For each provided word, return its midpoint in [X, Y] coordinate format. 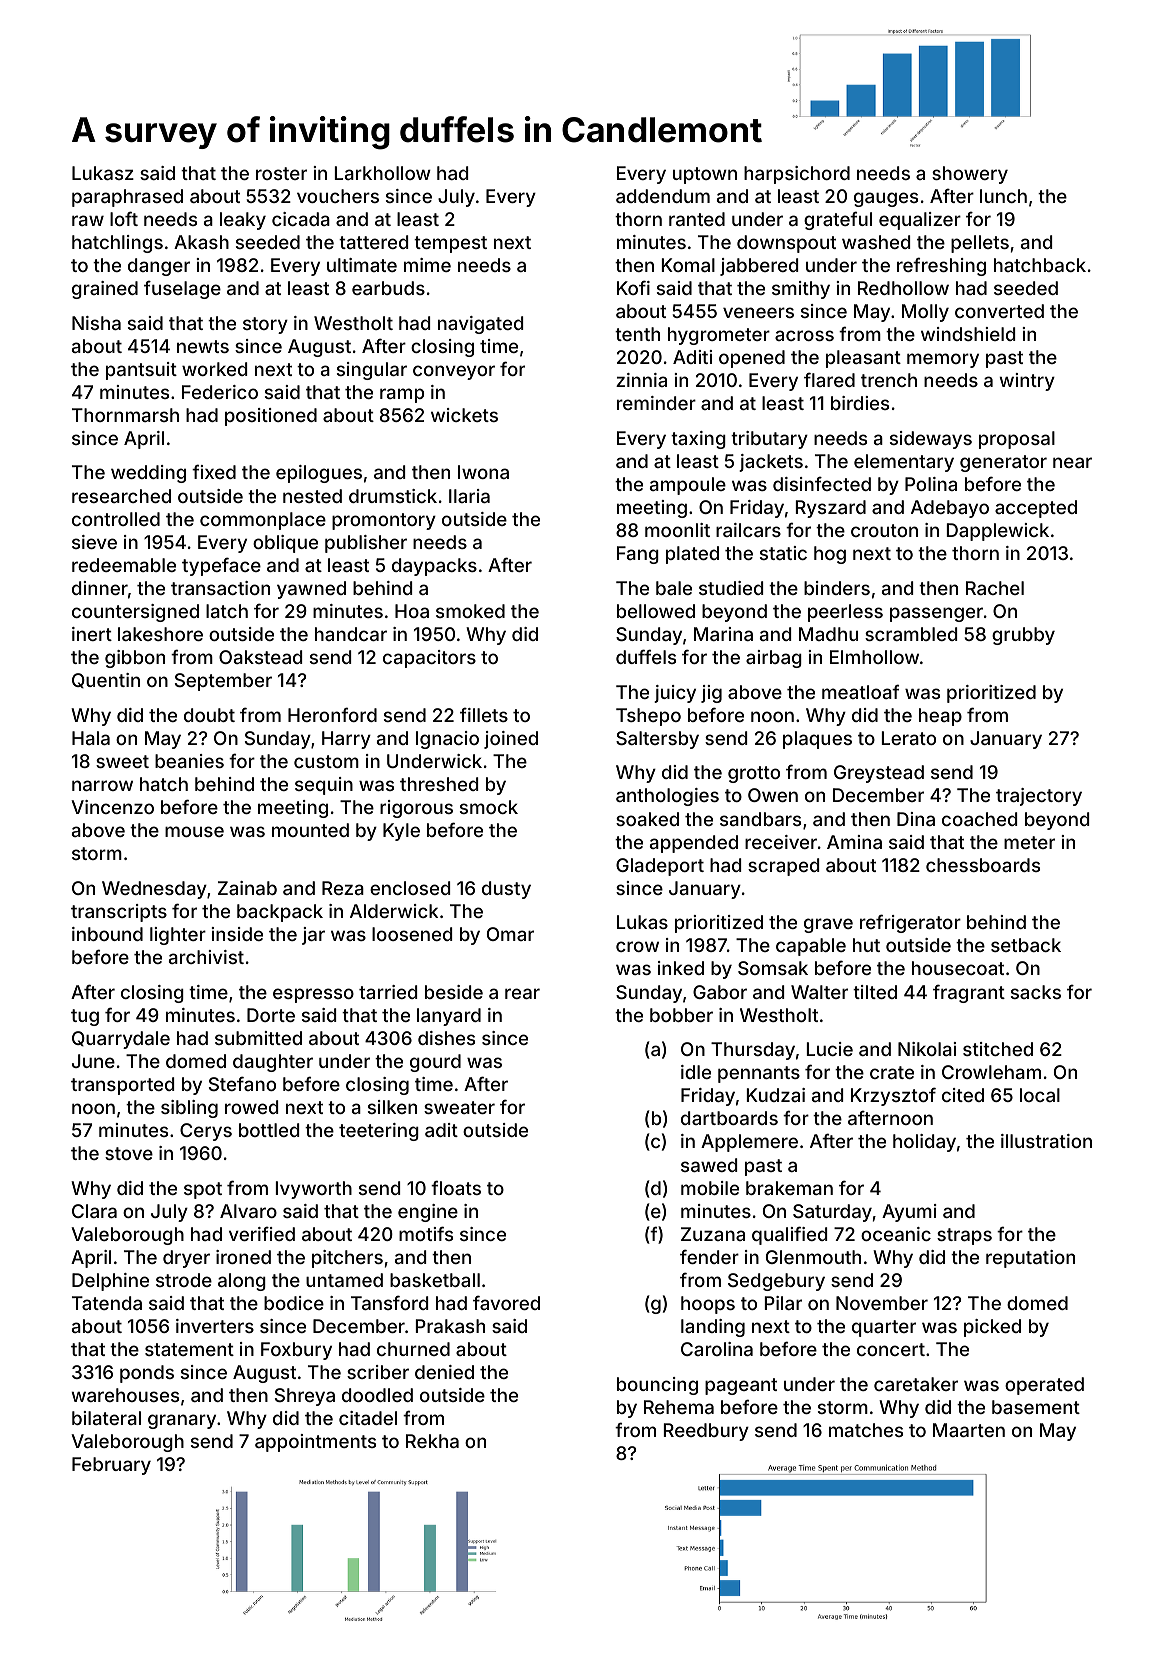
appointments [315, 1443]
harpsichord [797, 175]
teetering [379, 1132]
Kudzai [776, 1095]
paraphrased [127, 198]
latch [227, 611]
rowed [251, 1107]
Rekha [432, 1441]
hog [830, 555]
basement [1036, 1407]
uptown [705, 175]
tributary [769, 440]
